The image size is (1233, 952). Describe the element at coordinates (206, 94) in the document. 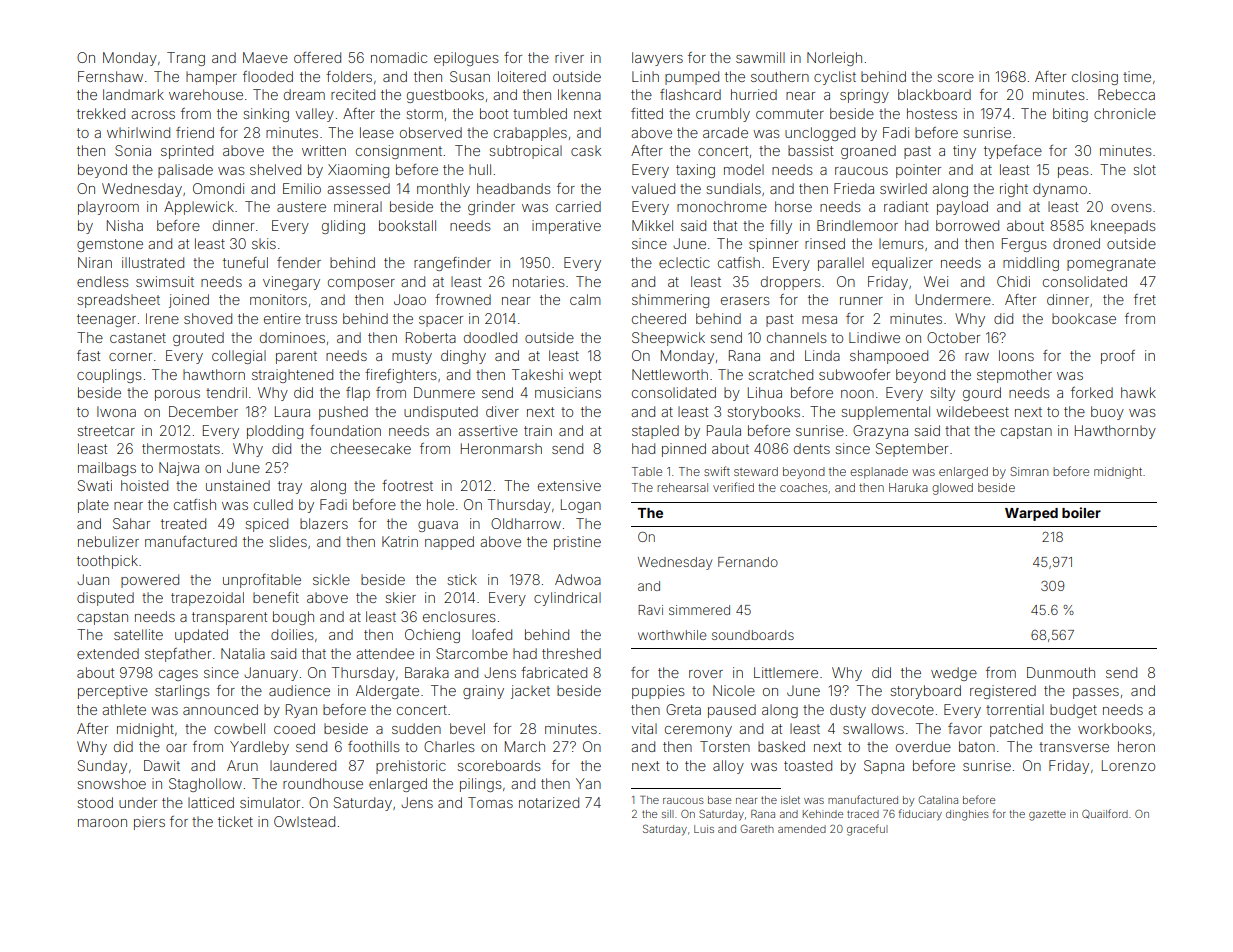

I see `warehouse` at that location.
